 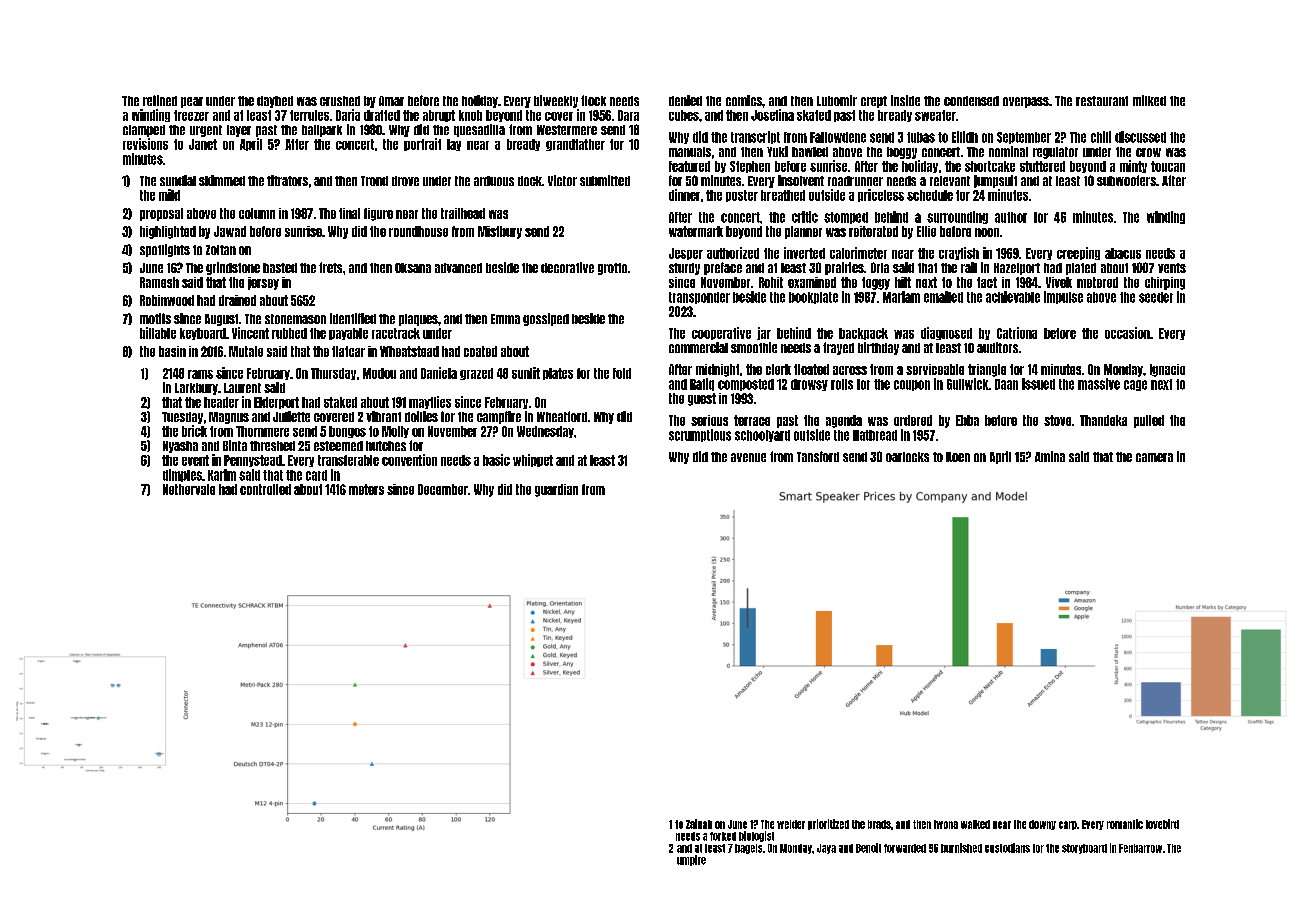 I want to click on crushed, so click(x=340, y=101).
